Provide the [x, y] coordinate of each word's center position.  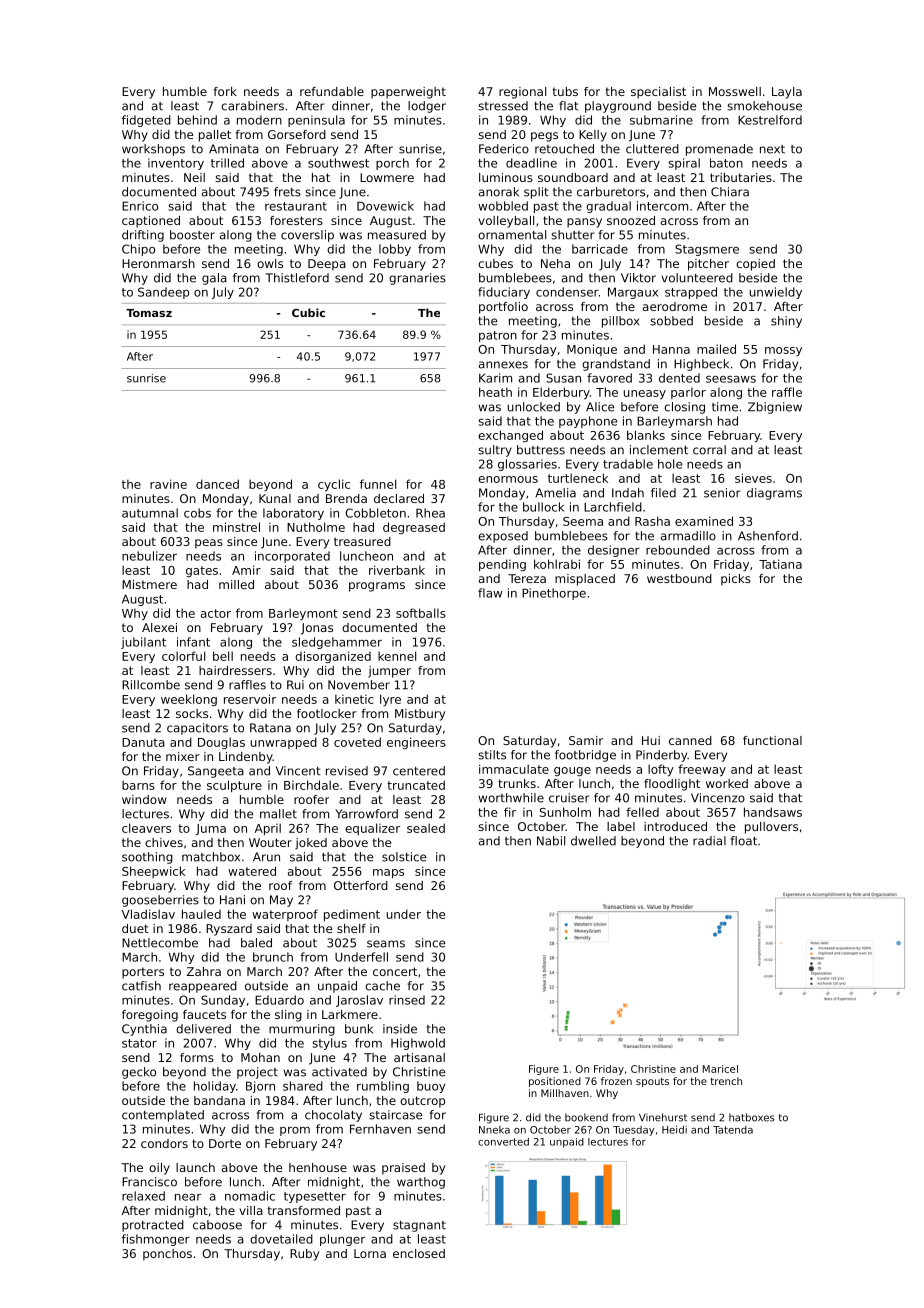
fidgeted [146, 121]
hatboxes [752, 1117]
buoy [431, 1087]
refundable [332, 91]
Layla [787, 93]
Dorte [225, 1143]
